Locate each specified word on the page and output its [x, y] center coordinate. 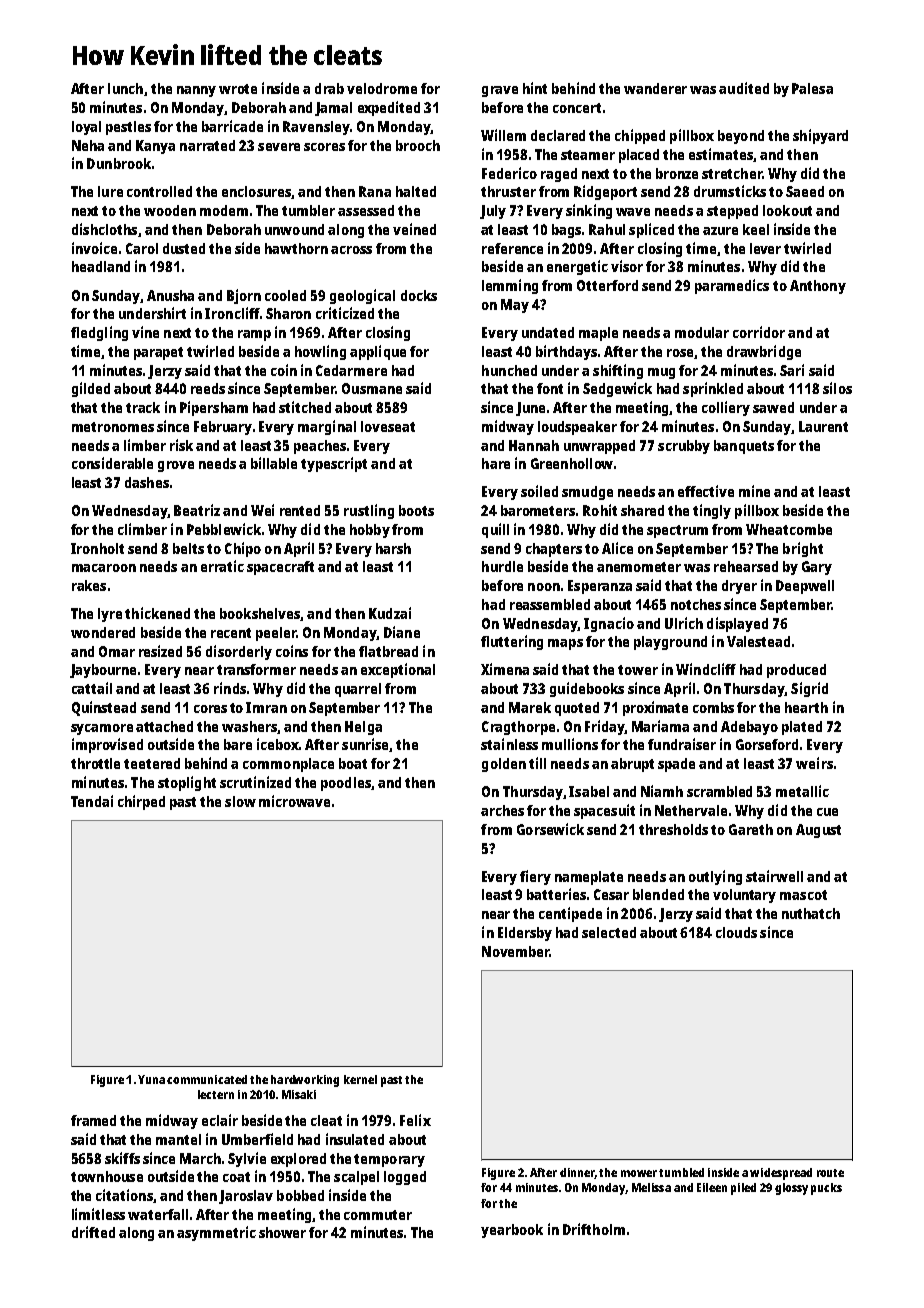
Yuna [151, 1079]
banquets [744, 447]
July [493, 212]
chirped [141, 802]
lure [110, 191]
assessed [366, 210]
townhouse [107, 1176]
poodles [346, 784]
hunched [509, 370]
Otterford [607, 285]
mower [639, 1173]
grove [176, 466]
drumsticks [730, 191]
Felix [415, 1120]
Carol [142, 248]
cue [827, 812]
